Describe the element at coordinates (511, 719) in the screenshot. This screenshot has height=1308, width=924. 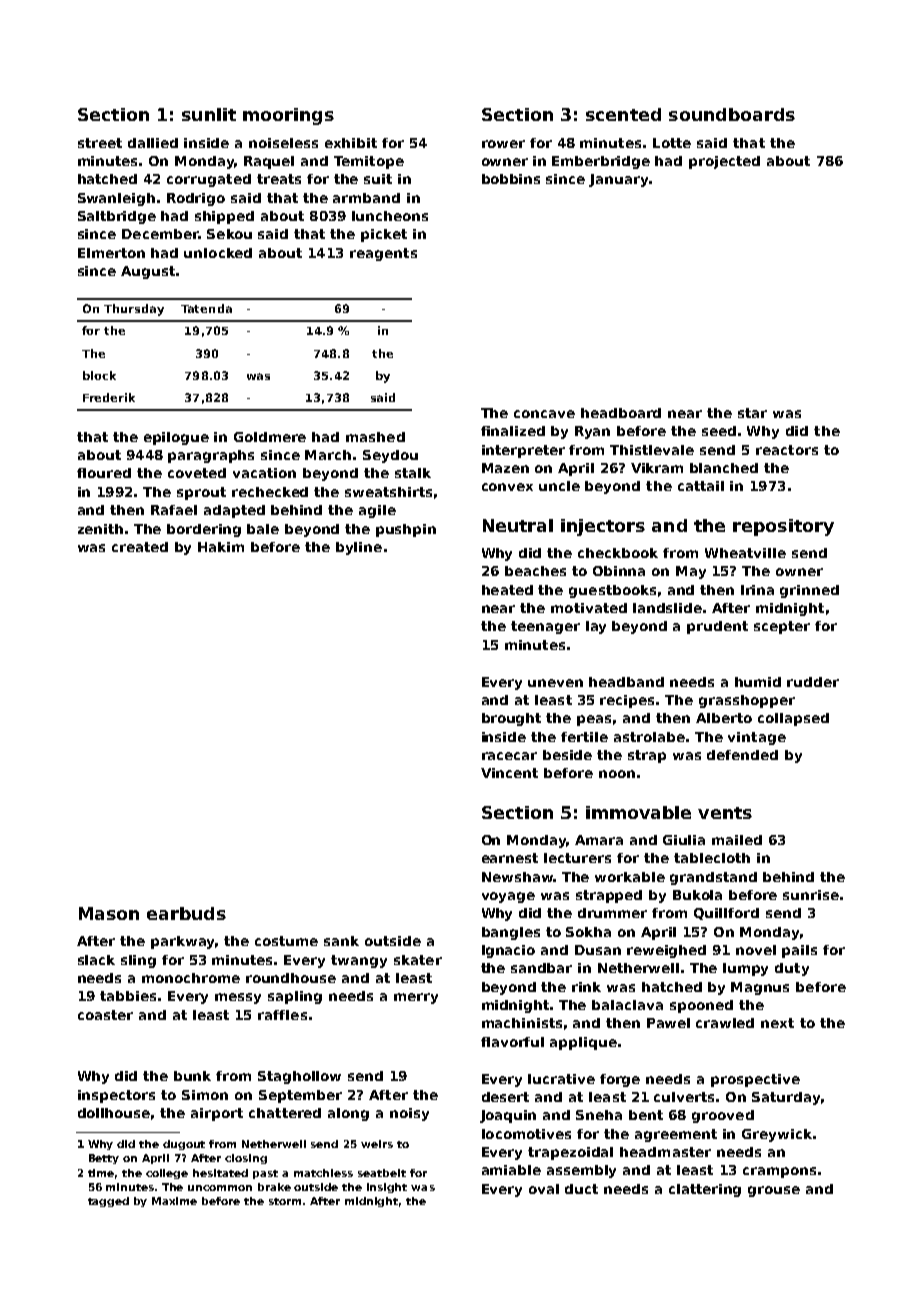
I see `brought` at that location.
